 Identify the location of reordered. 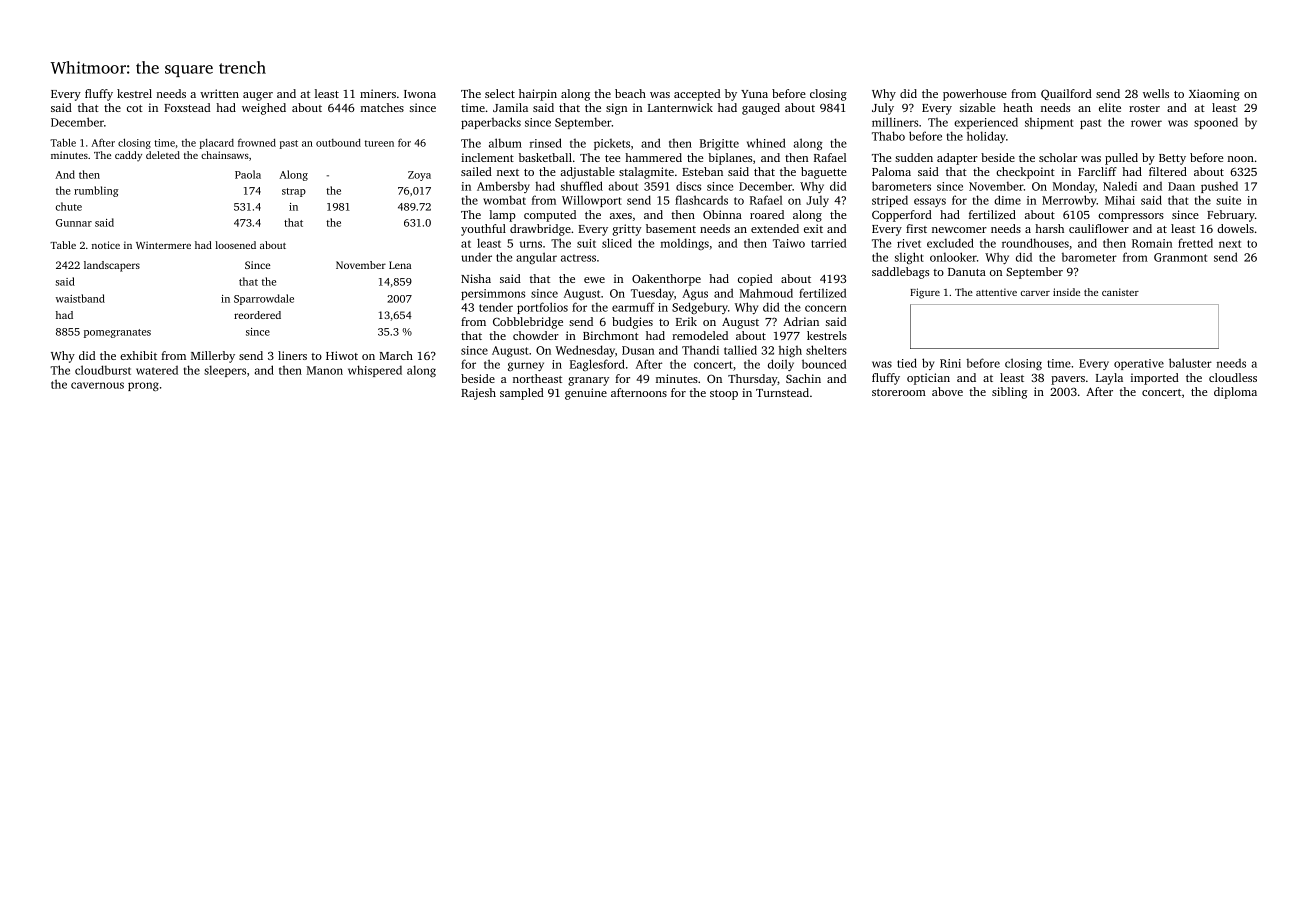
(257, 315).
